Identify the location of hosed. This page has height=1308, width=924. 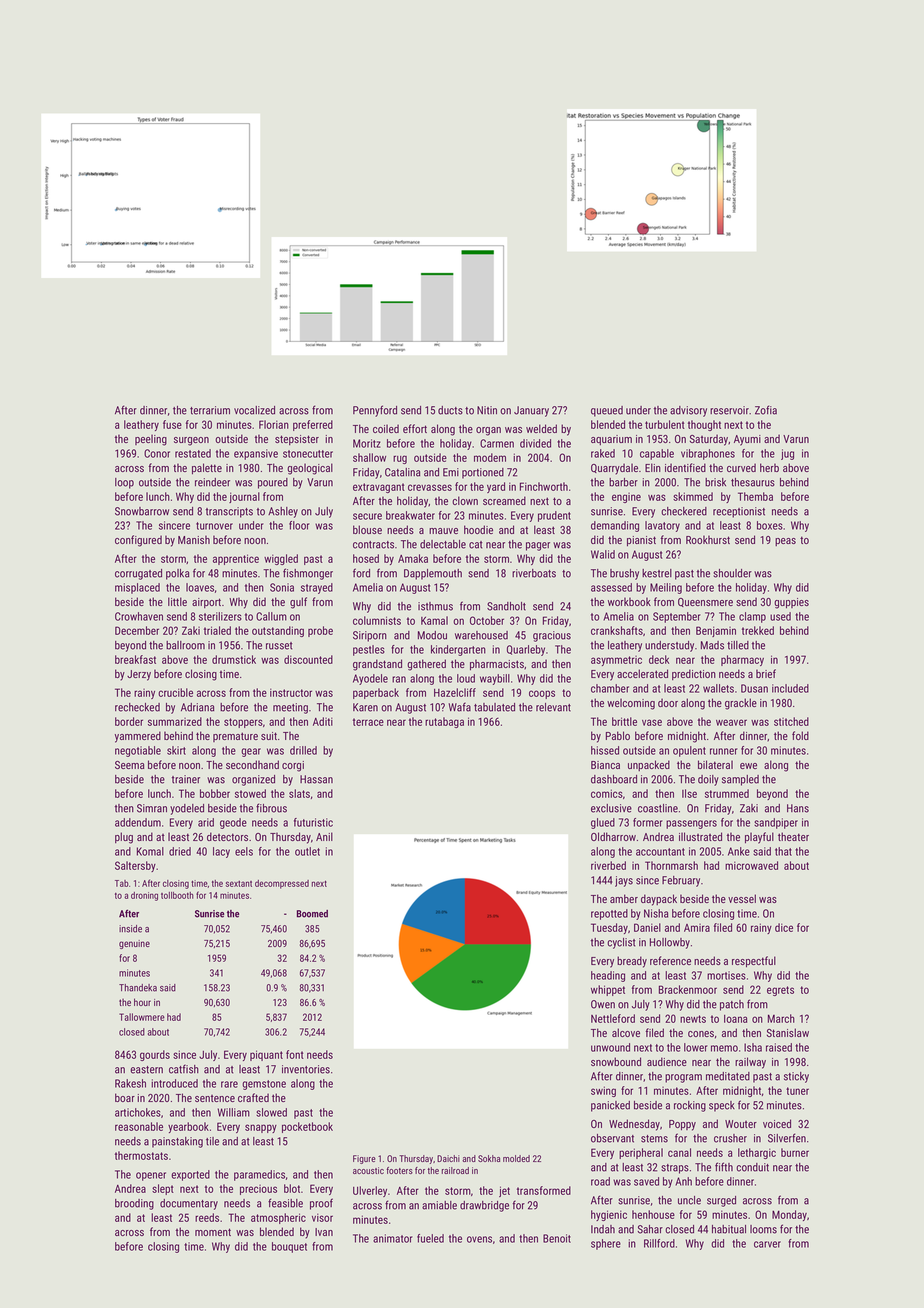
(366, 558).
